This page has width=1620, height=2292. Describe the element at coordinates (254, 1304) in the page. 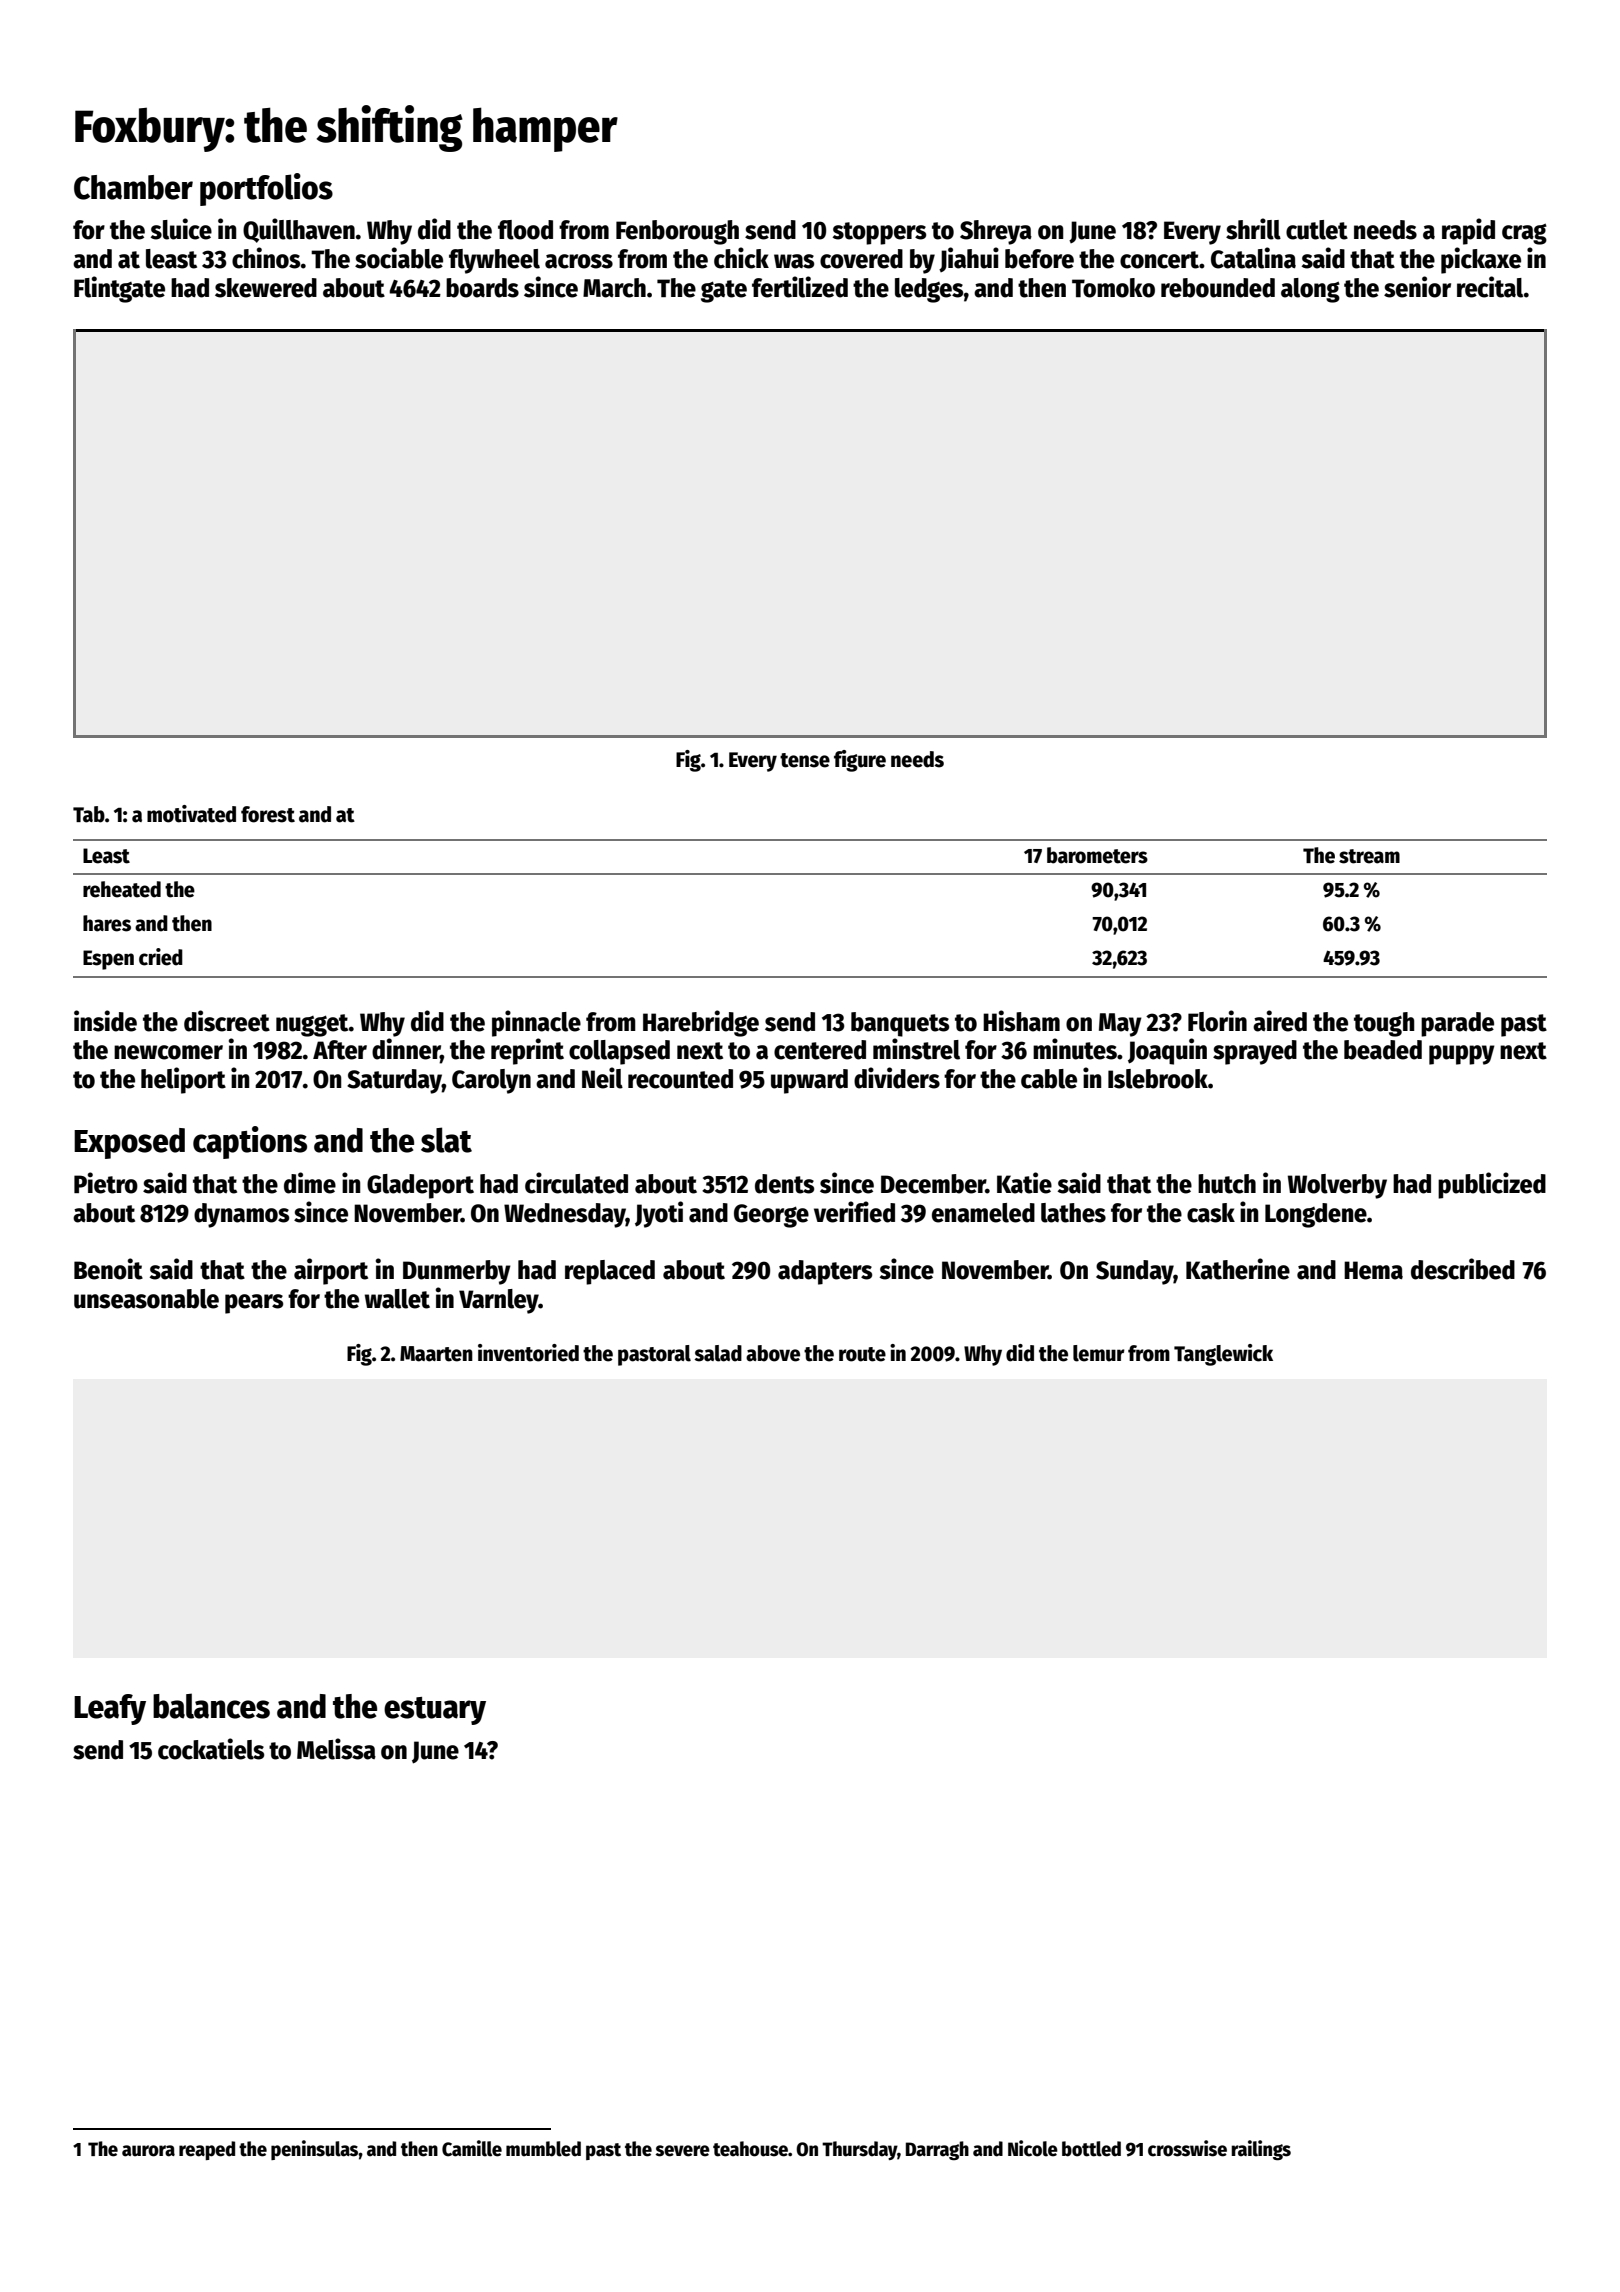

I see `pears` at that location.
